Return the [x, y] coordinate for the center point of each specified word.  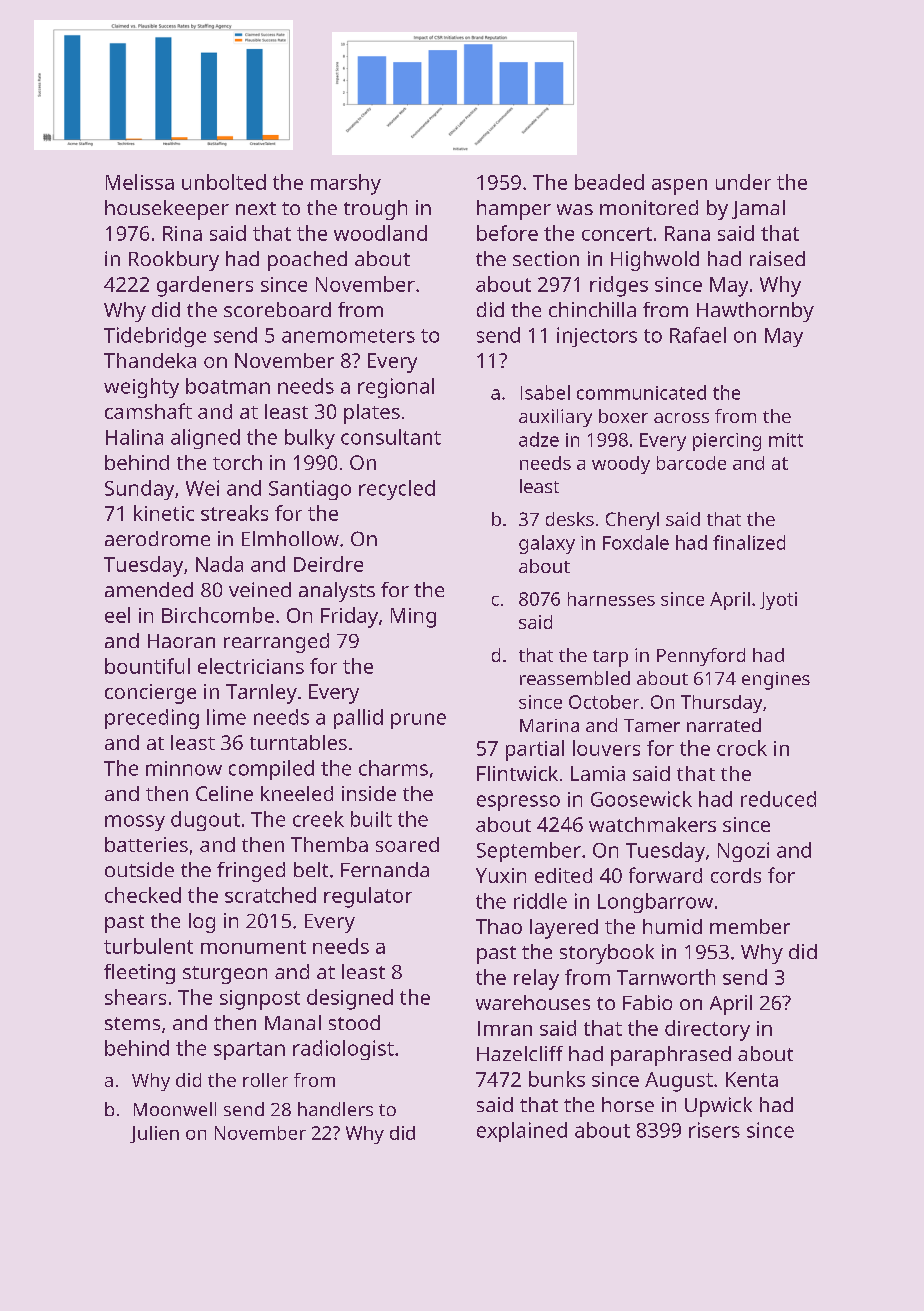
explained [522, 1132]
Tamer [652, 725]
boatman [228, 386]
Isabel [545, 392]
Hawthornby [755, 312]
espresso [518, 803]
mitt [786, 440]
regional [396, 388]
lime [226, 717]
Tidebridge [155, 337]
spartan [249, 1051]
